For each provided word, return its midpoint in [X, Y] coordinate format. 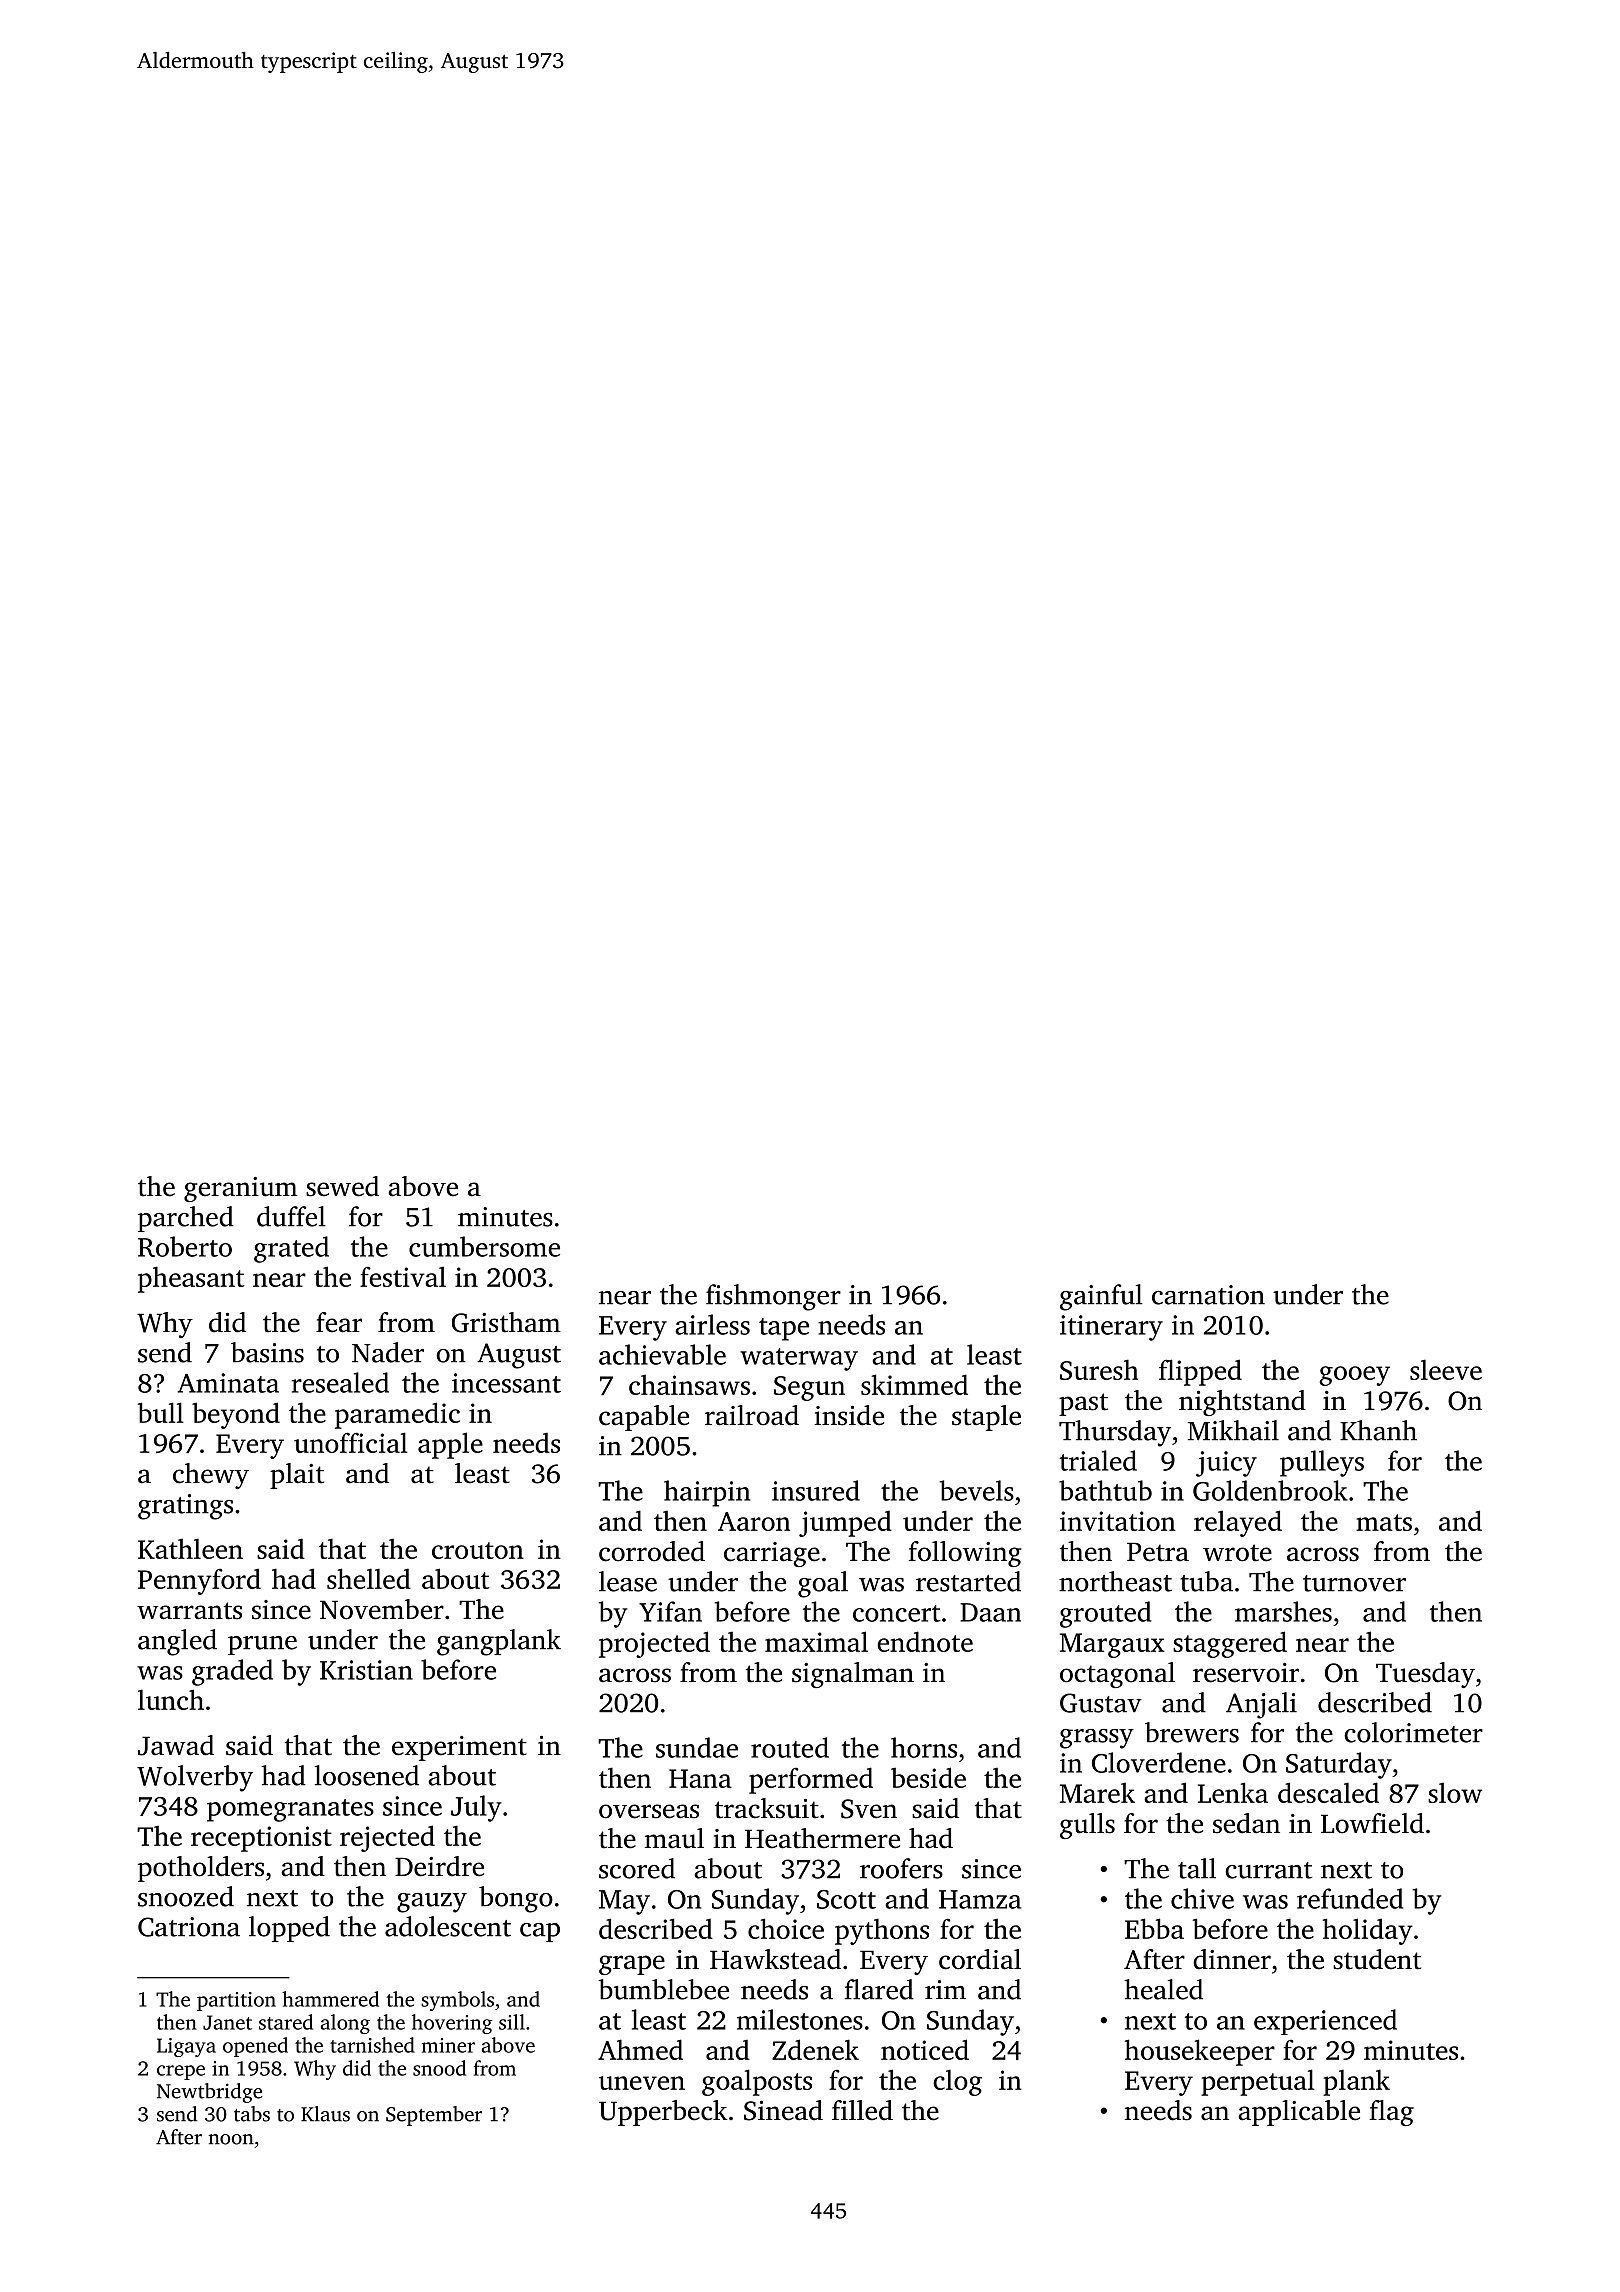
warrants [189, 1611]
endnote [925, 1641]
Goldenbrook [1270, 1490]
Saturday [1339, 1765]
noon [231, 2139]
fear [339, 1322]
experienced [1325, 2022]
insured [816, 1490]
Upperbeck [663, 2113]
